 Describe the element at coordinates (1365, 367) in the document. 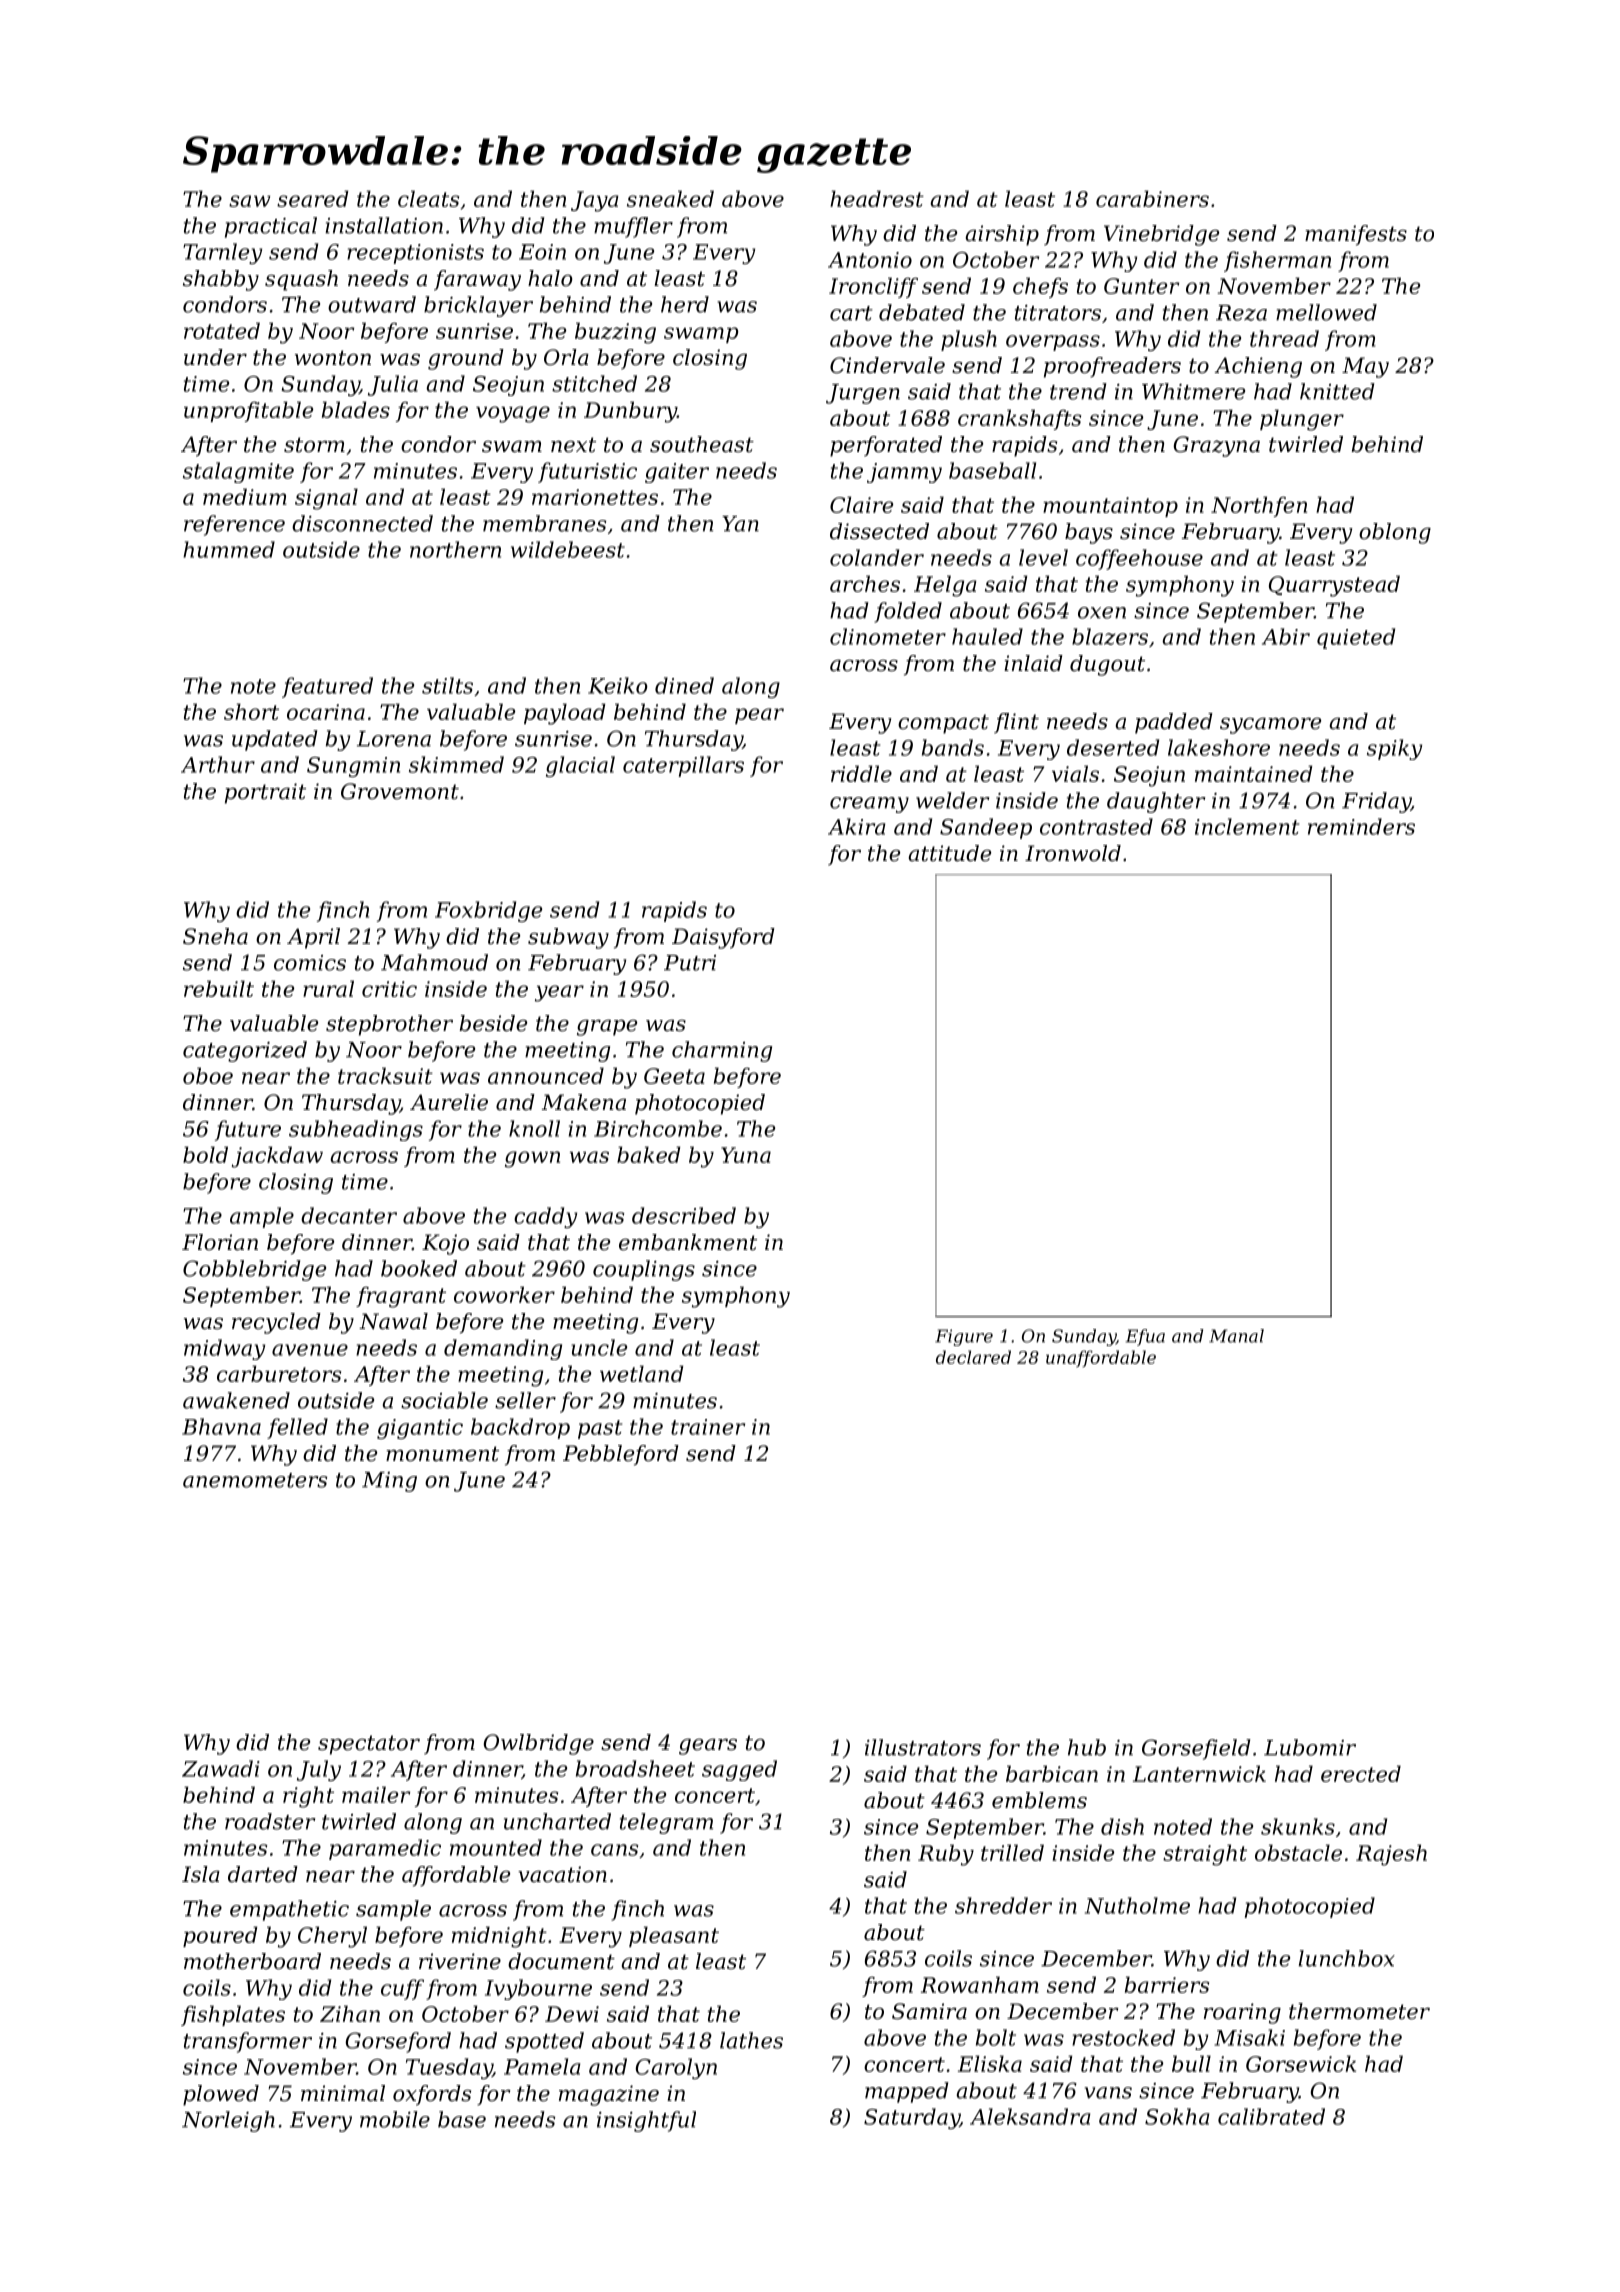

I see `May` at that location.
